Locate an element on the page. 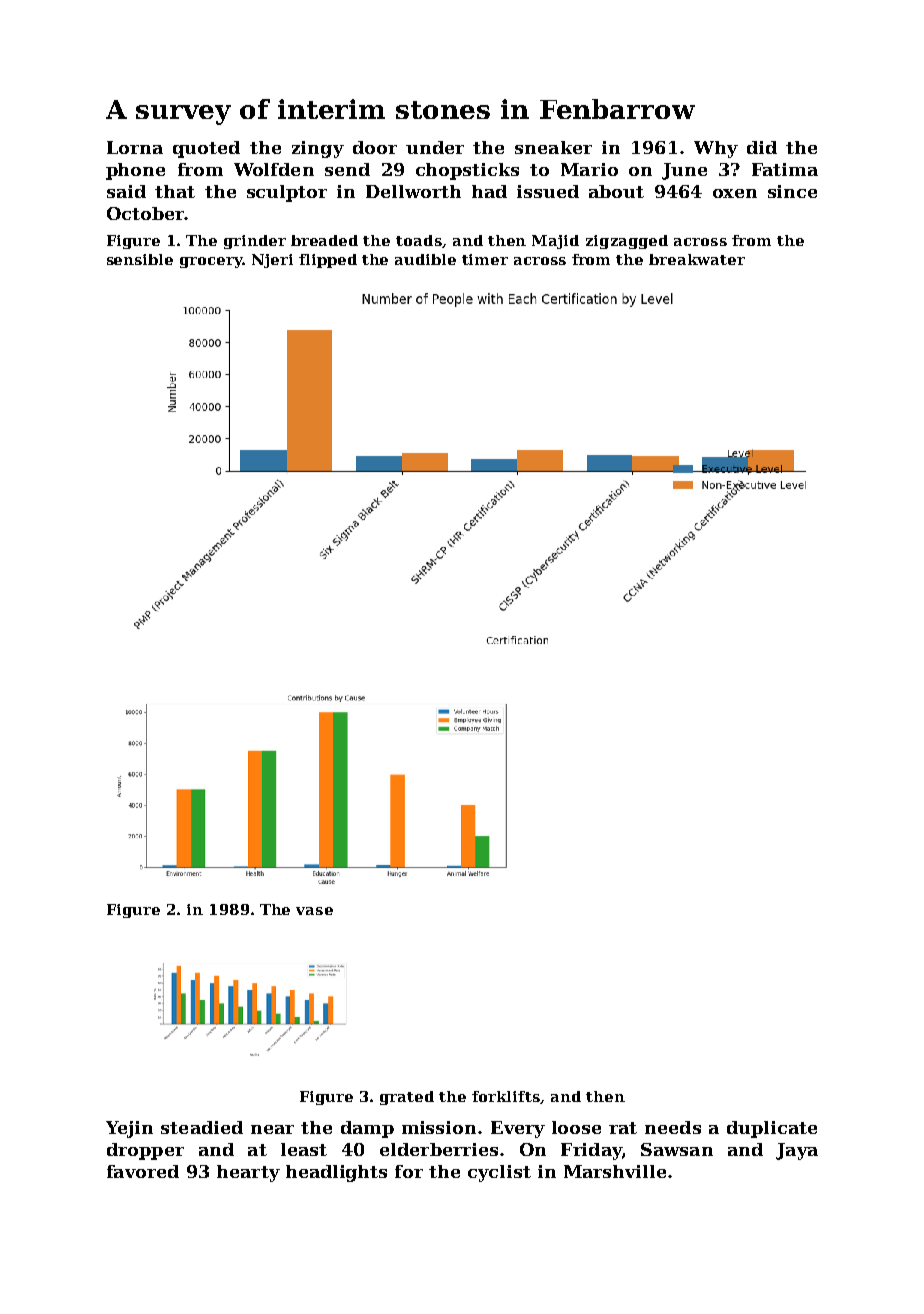  needs is located at coordinates (673, 1127).
